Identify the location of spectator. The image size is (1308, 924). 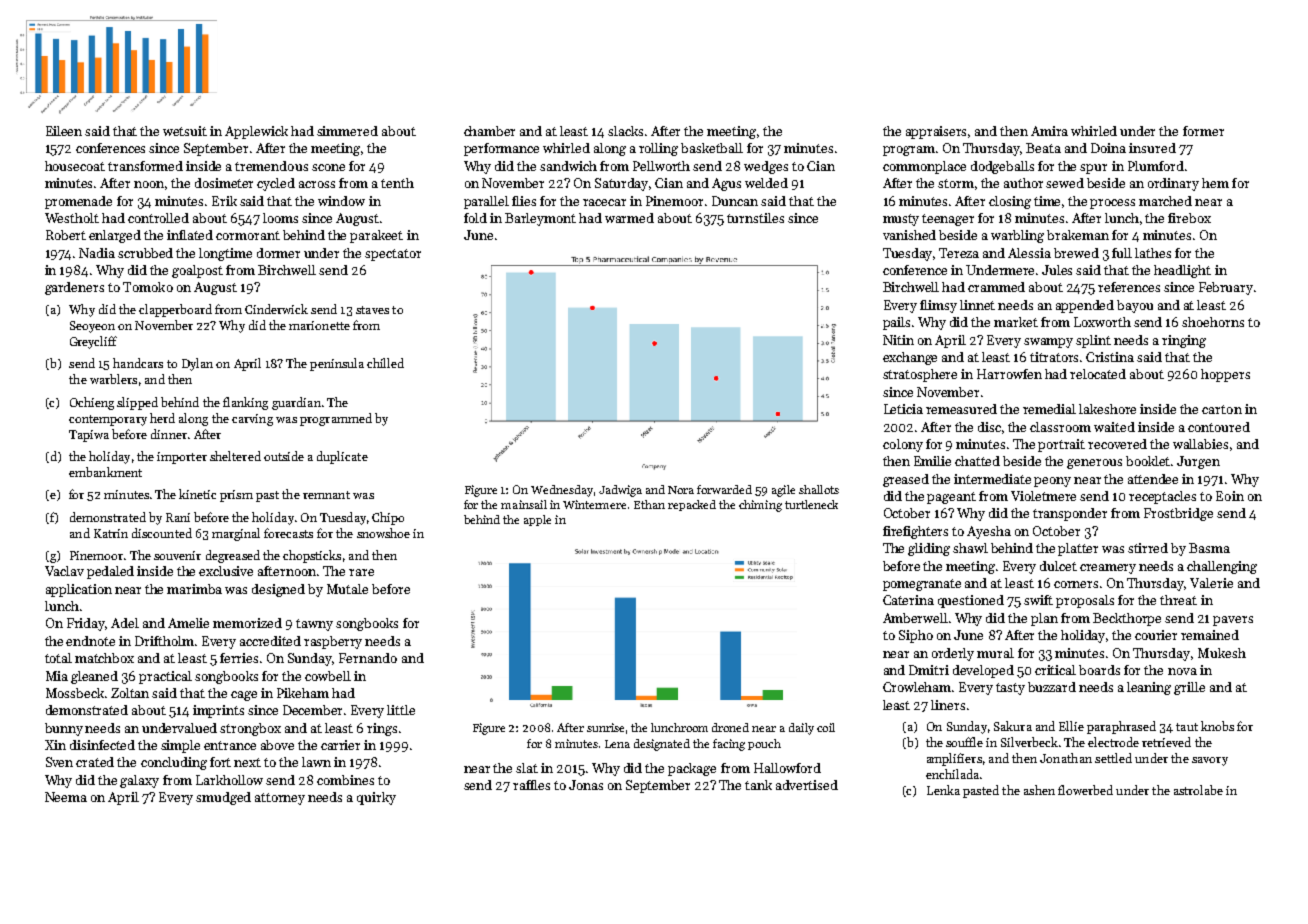
(393, 255).
